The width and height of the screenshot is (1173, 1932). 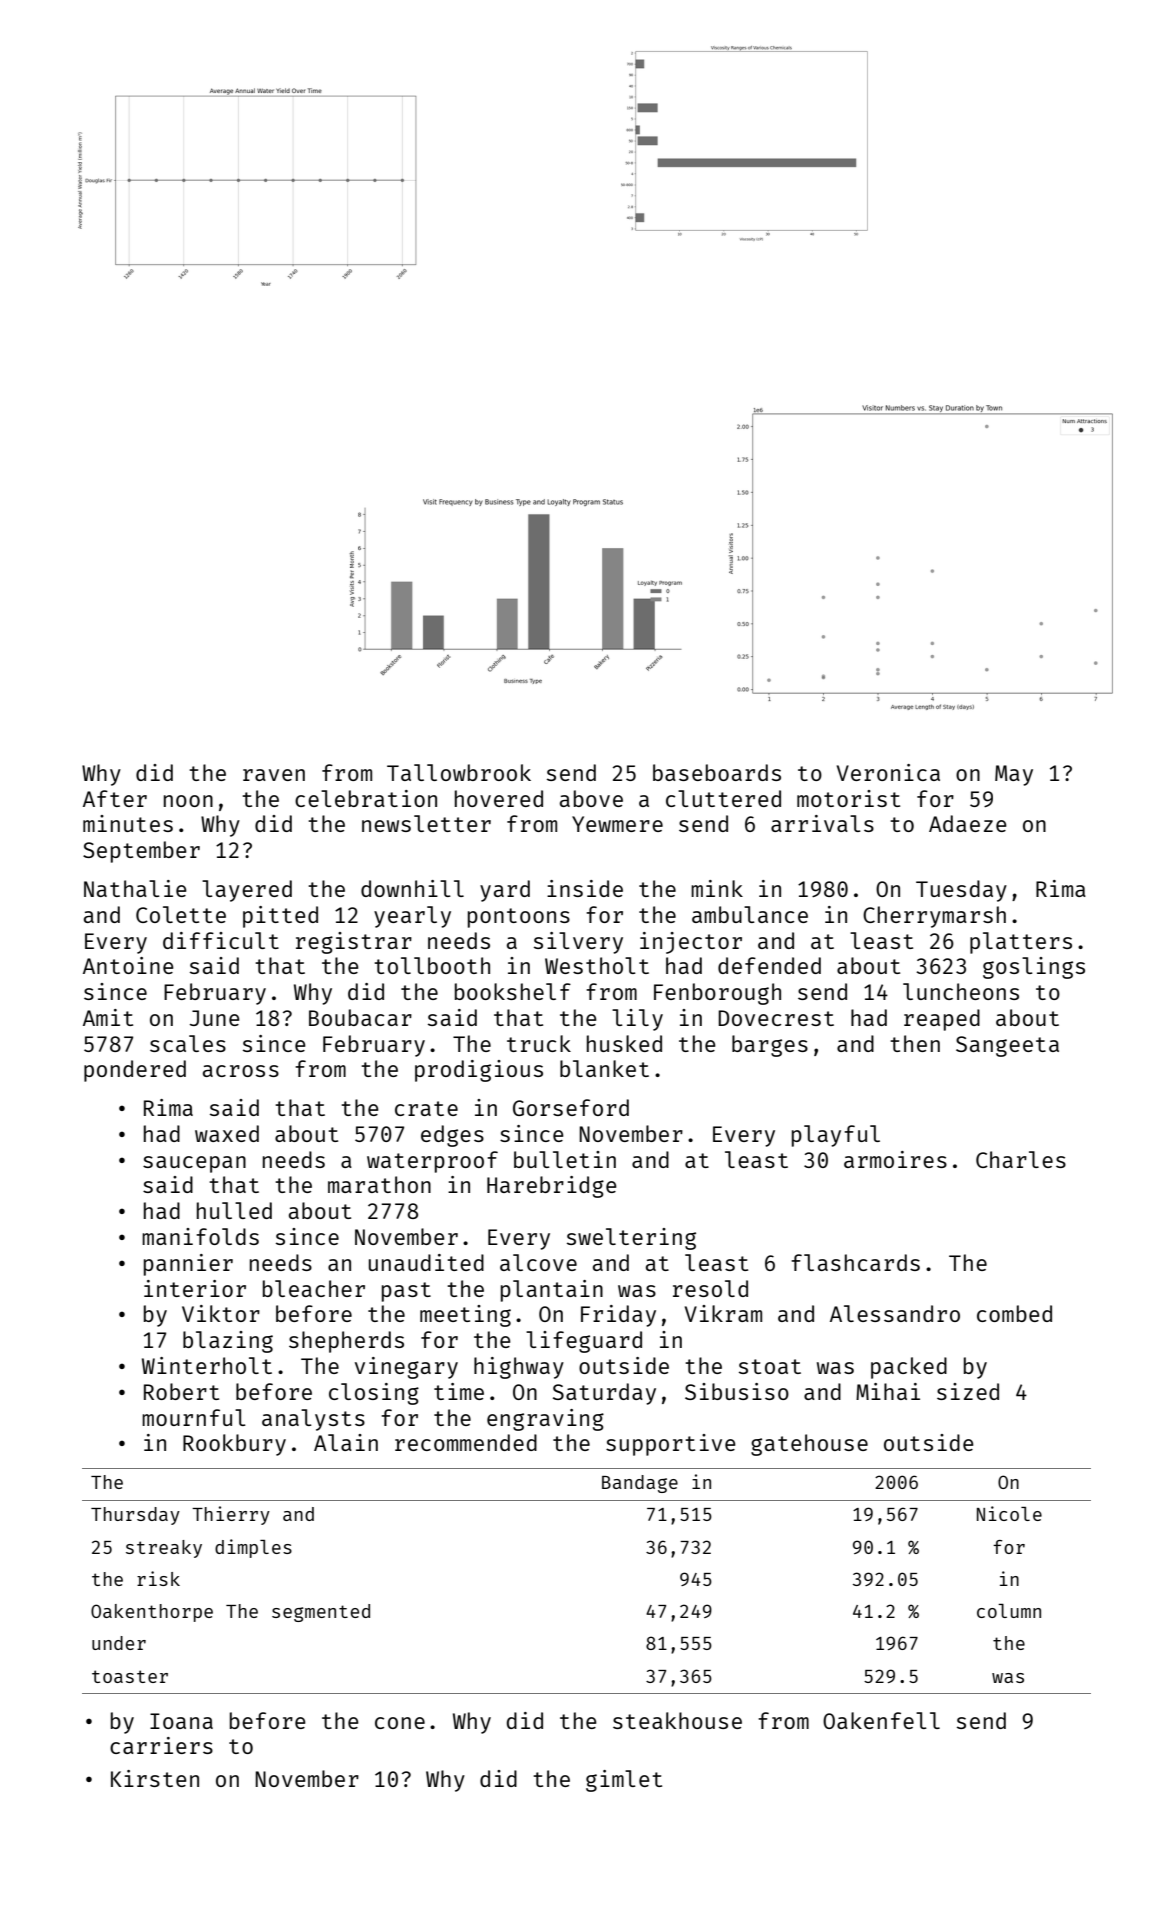 I want to click on Veronica, so click(x=888, y=772).
